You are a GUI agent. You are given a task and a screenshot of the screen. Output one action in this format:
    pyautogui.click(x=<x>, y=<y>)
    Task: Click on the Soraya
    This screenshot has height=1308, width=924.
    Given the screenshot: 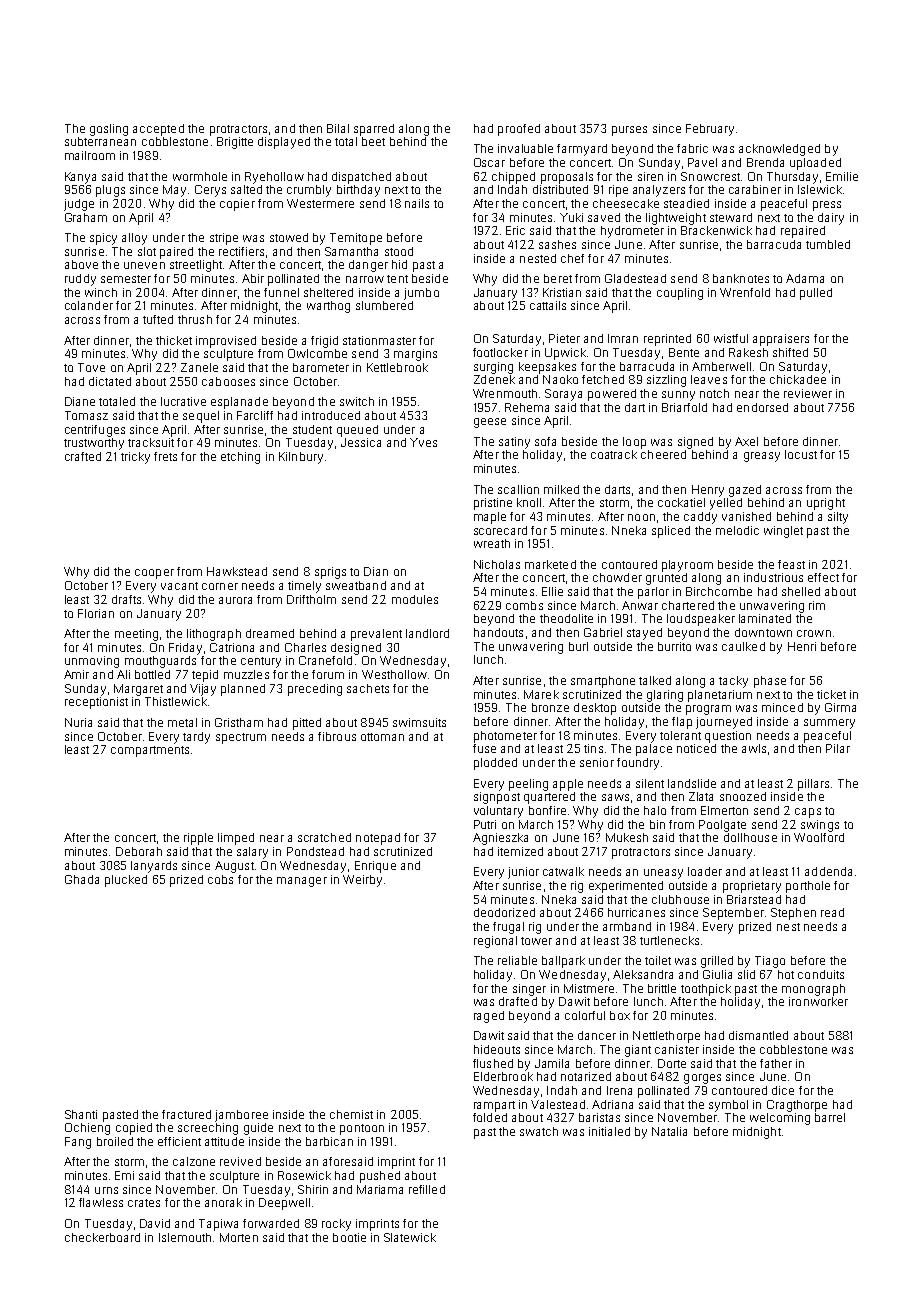 What is the action you would take?
    pyautogui.click(x=563, y=395)
